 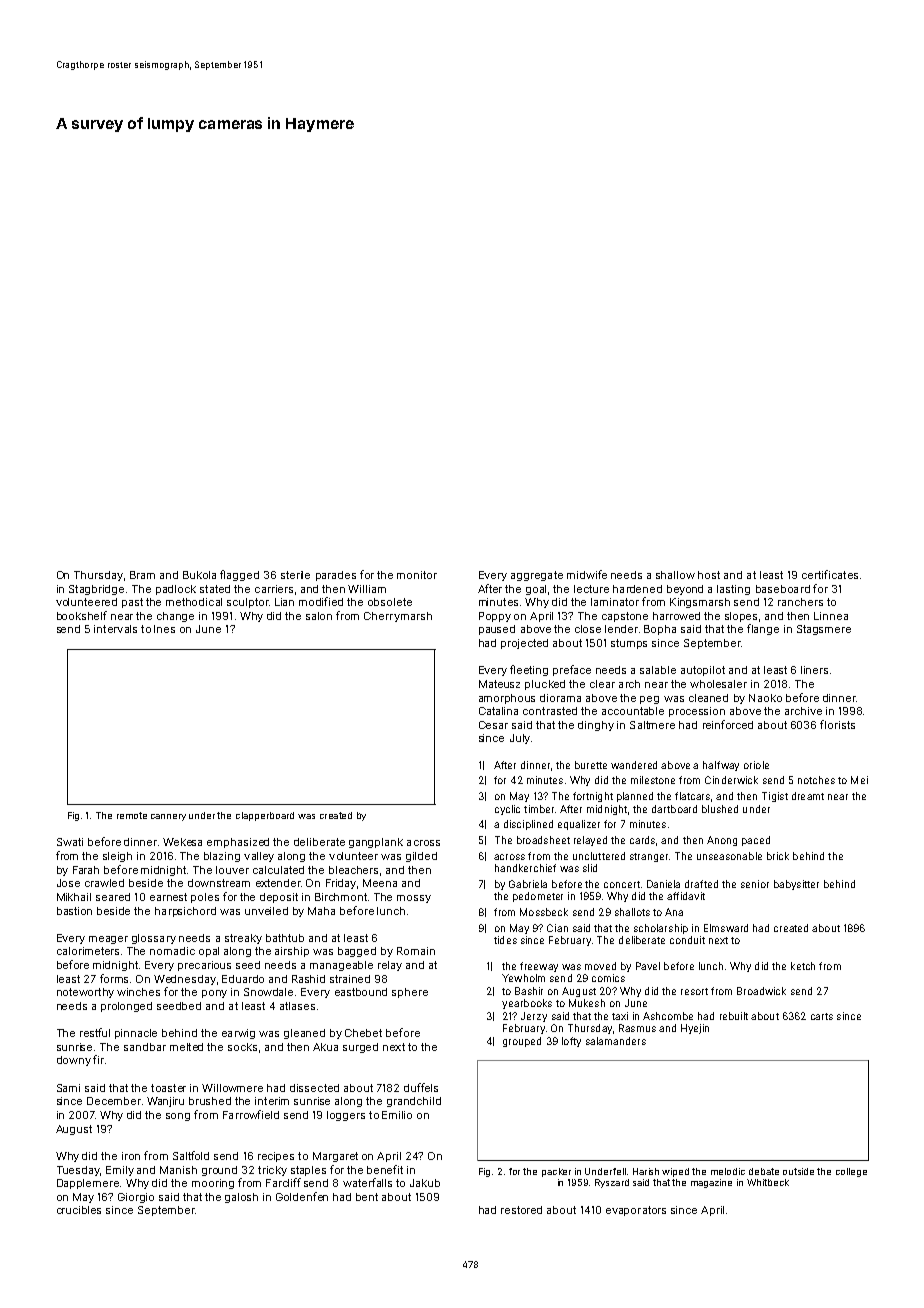 What do you see at coordinates (68, 1088) in the screenshot?
I see `Sami` at bounding box center [68, 1088].
